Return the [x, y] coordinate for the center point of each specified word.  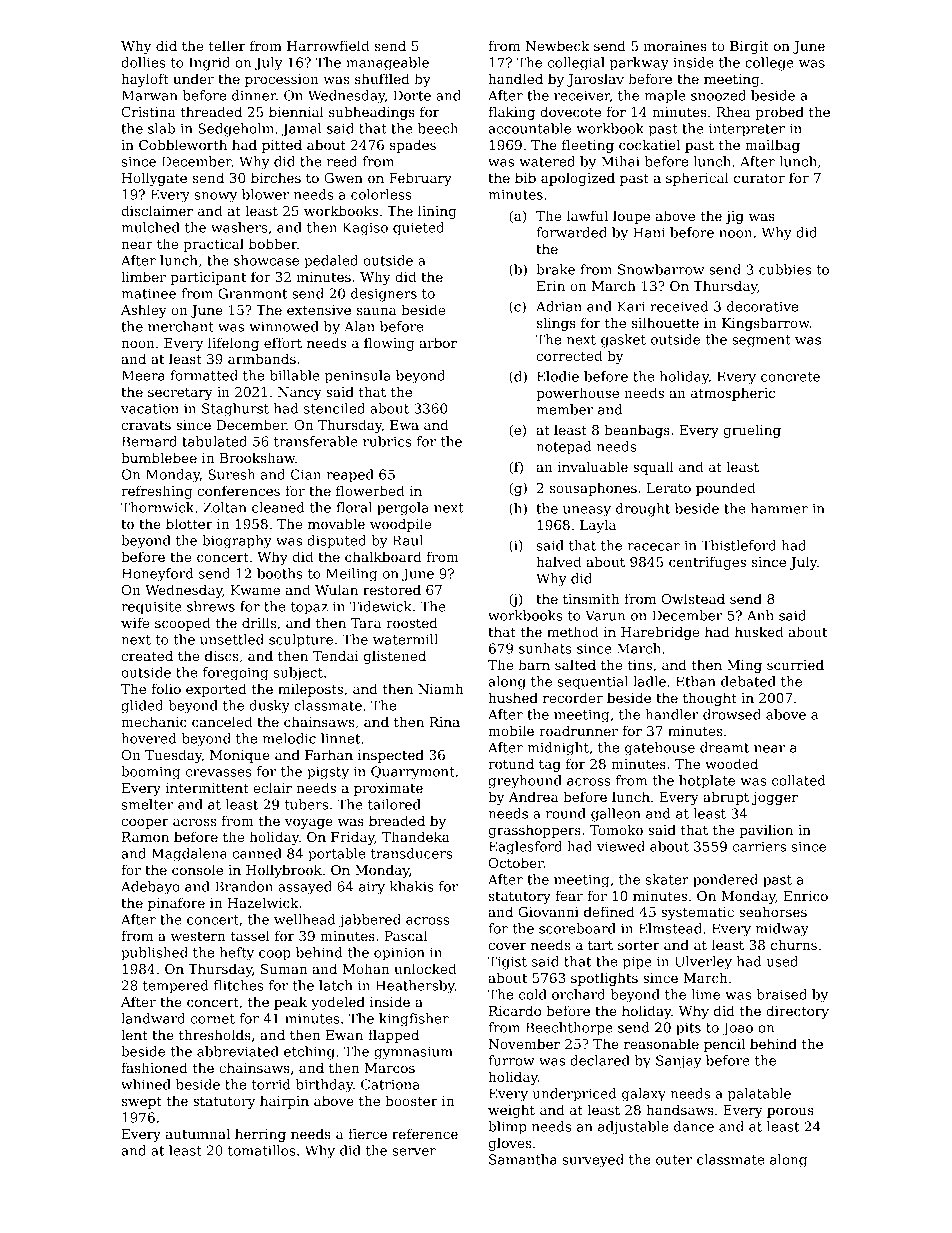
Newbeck [557, 45]
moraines [675, 46]
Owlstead [693, 598]
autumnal [198, 1133]
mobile [511, 730]
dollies [143, 62]
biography [237, 542]
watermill [405, 639]
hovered [149, 738]
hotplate [707, 782]
